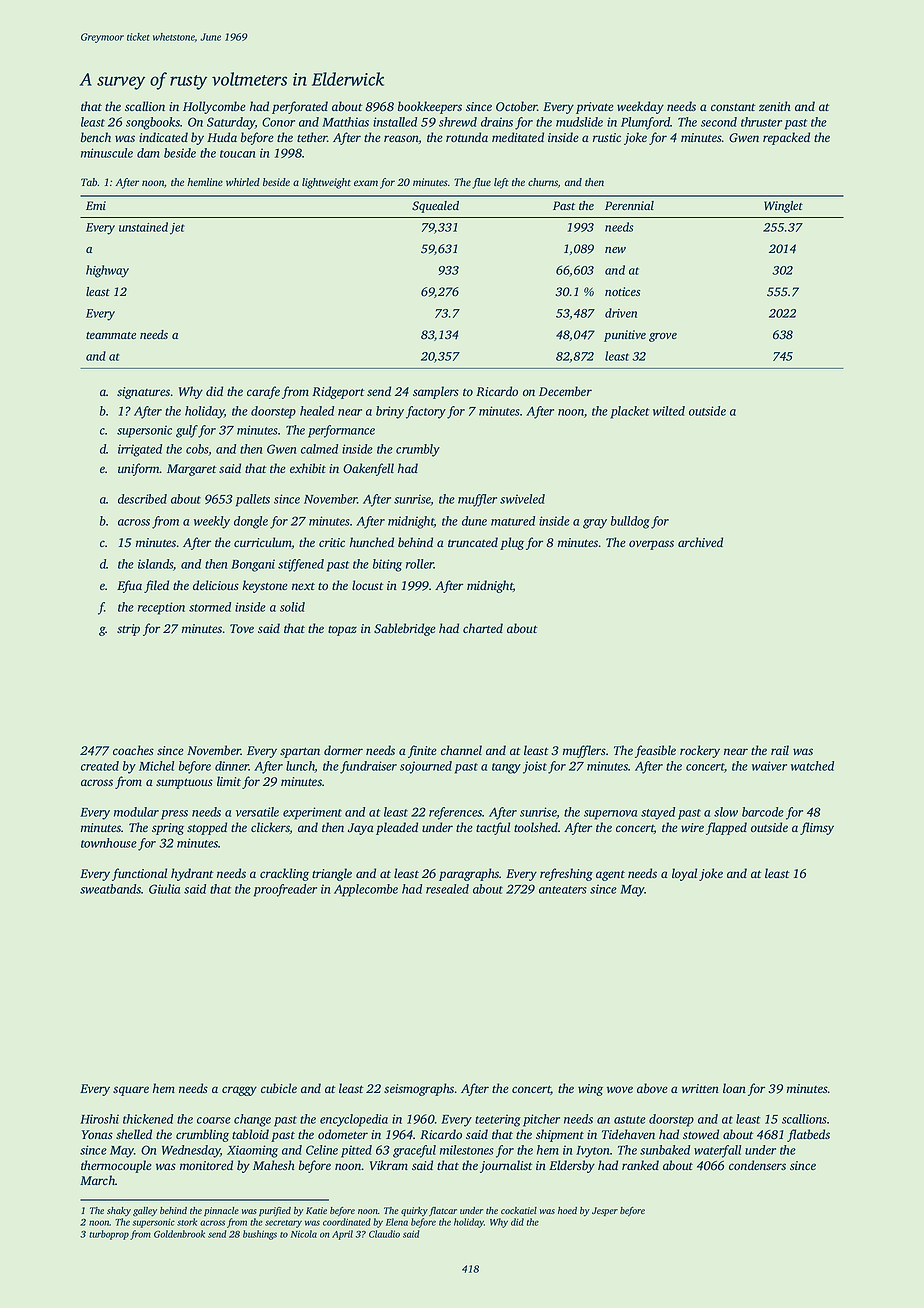 The width and height of the document is (924, 1308). What do you see at coordinates (426, 412) in the document?
I see `factory` at bounding box center [426, 412].
